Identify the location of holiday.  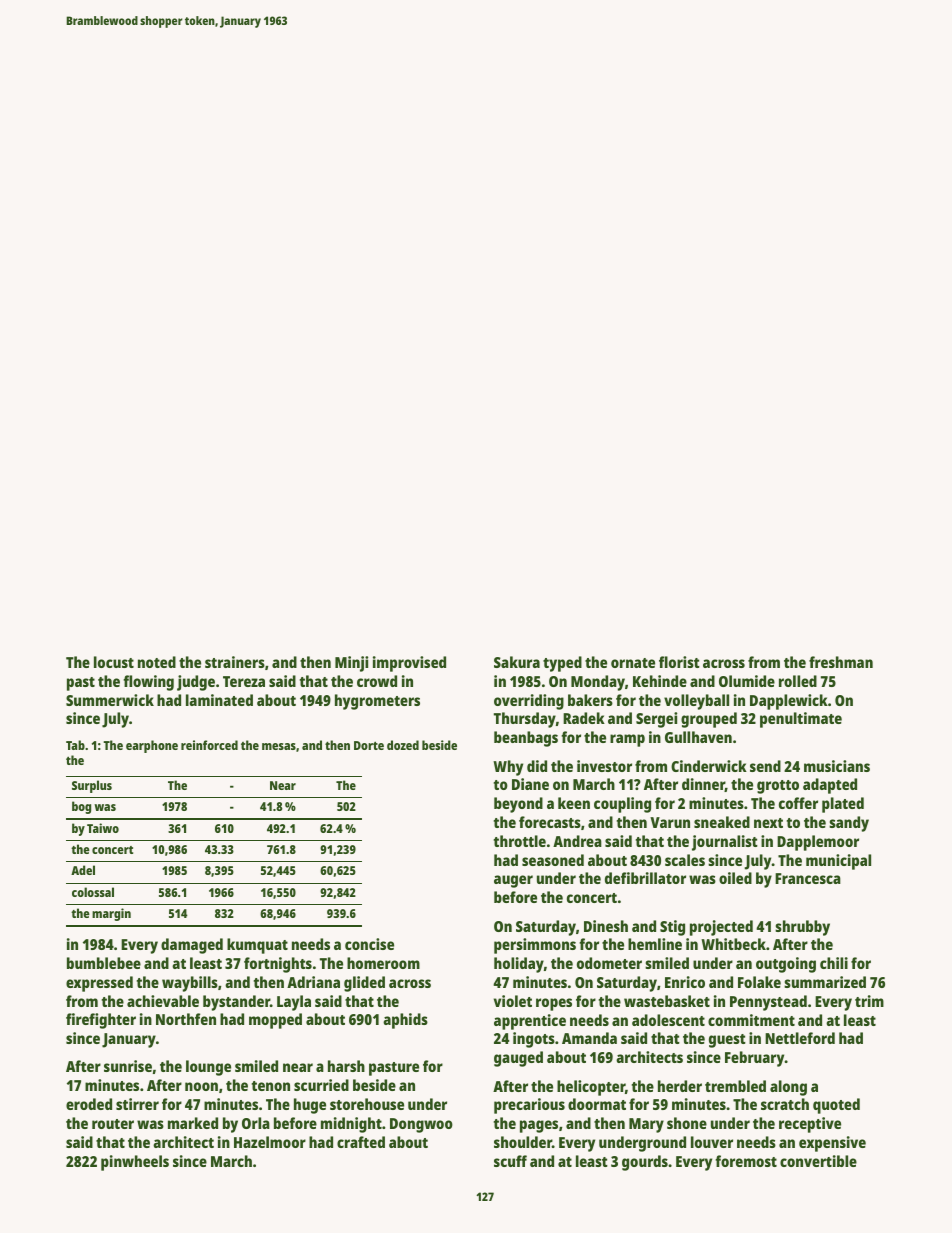
(519, 965).
